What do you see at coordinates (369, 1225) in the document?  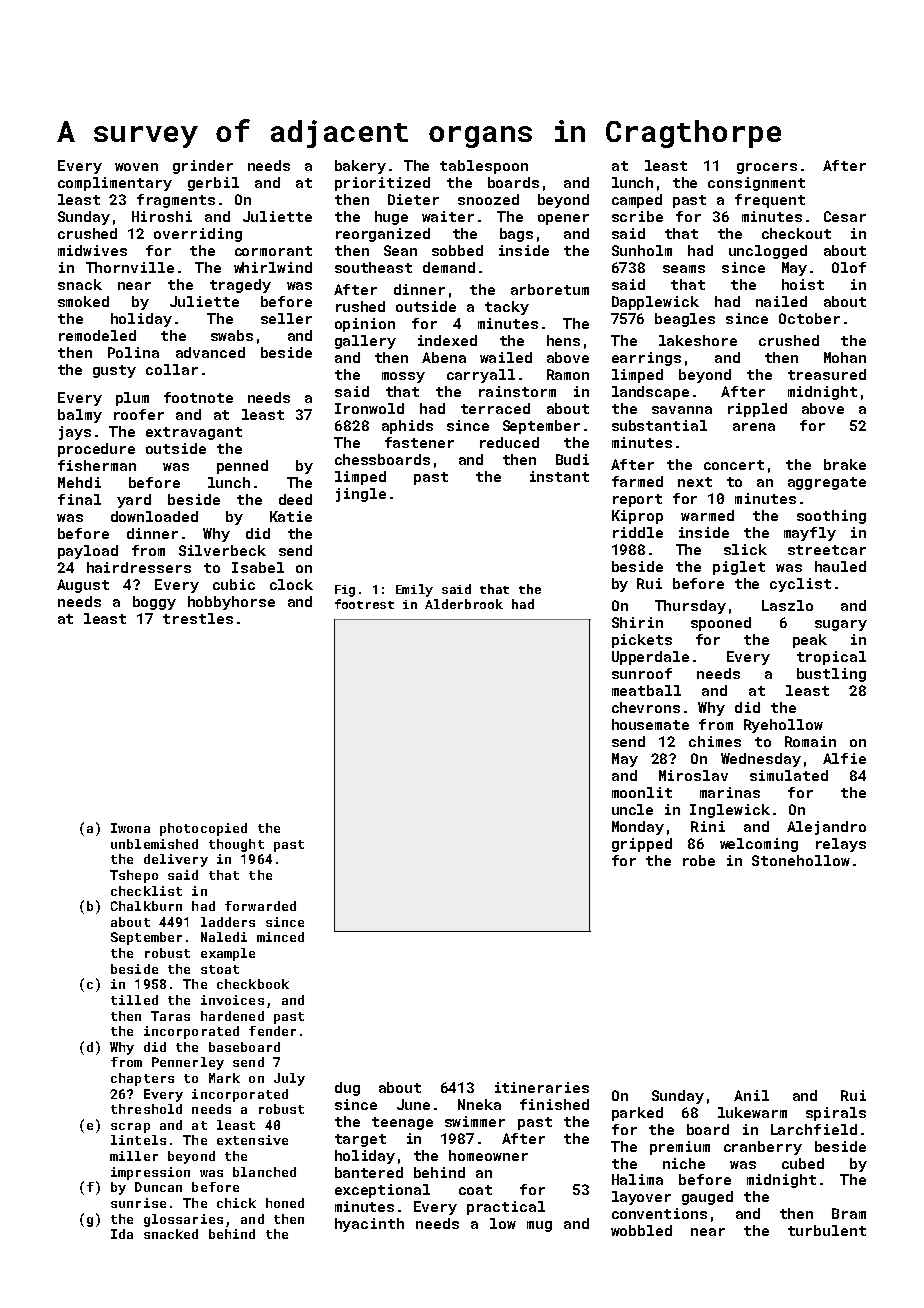 I see `hyacinth` at bounding box center [369, 1225].
